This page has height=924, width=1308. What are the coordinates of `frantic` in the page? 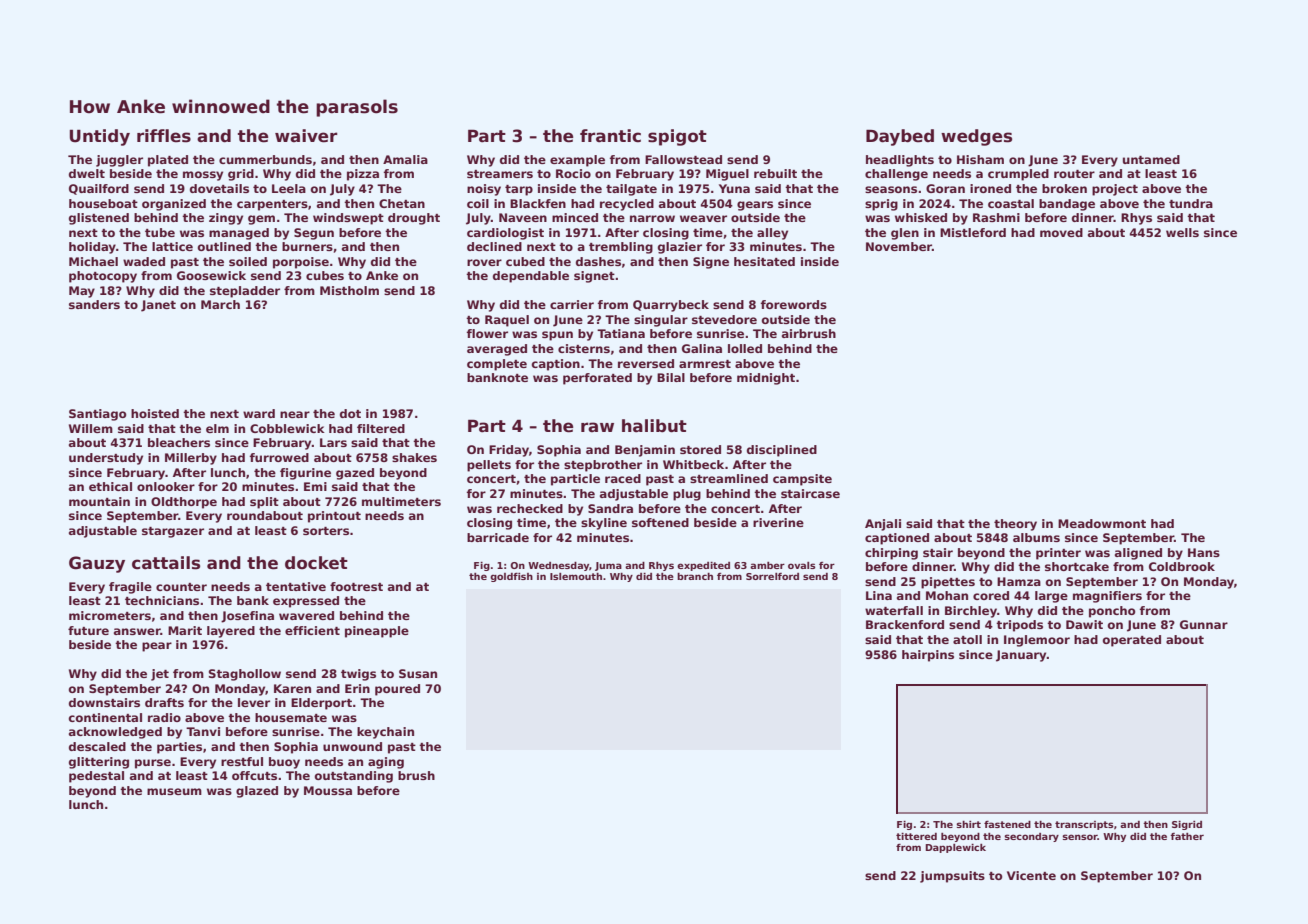 It's located at (610, 136).
